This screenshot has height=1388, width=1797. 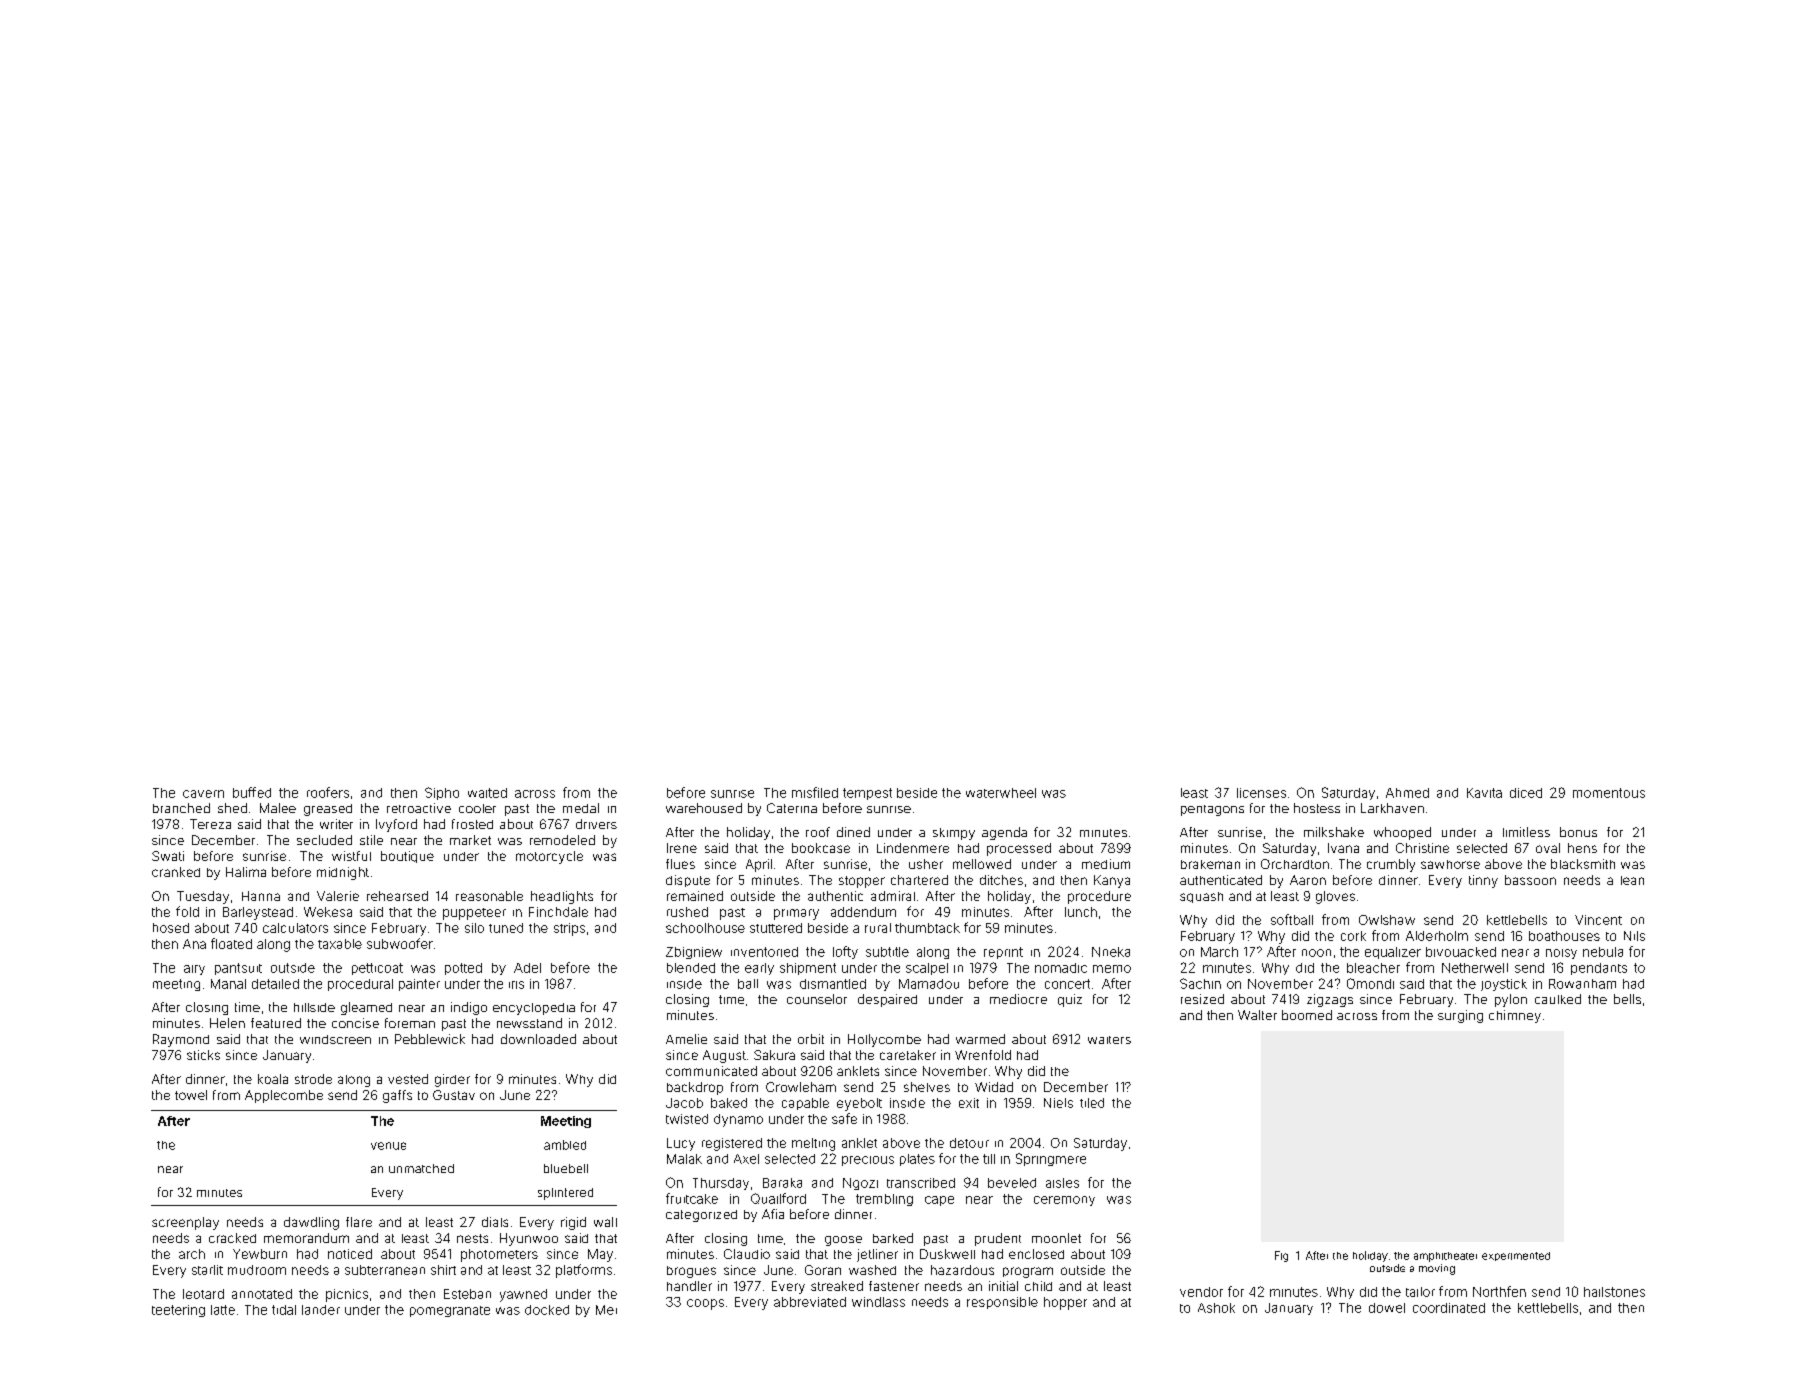 What do you see at coordinates (1526, 793) in the screenshot?
I see `diced` at bounding box center [1526, 793].
